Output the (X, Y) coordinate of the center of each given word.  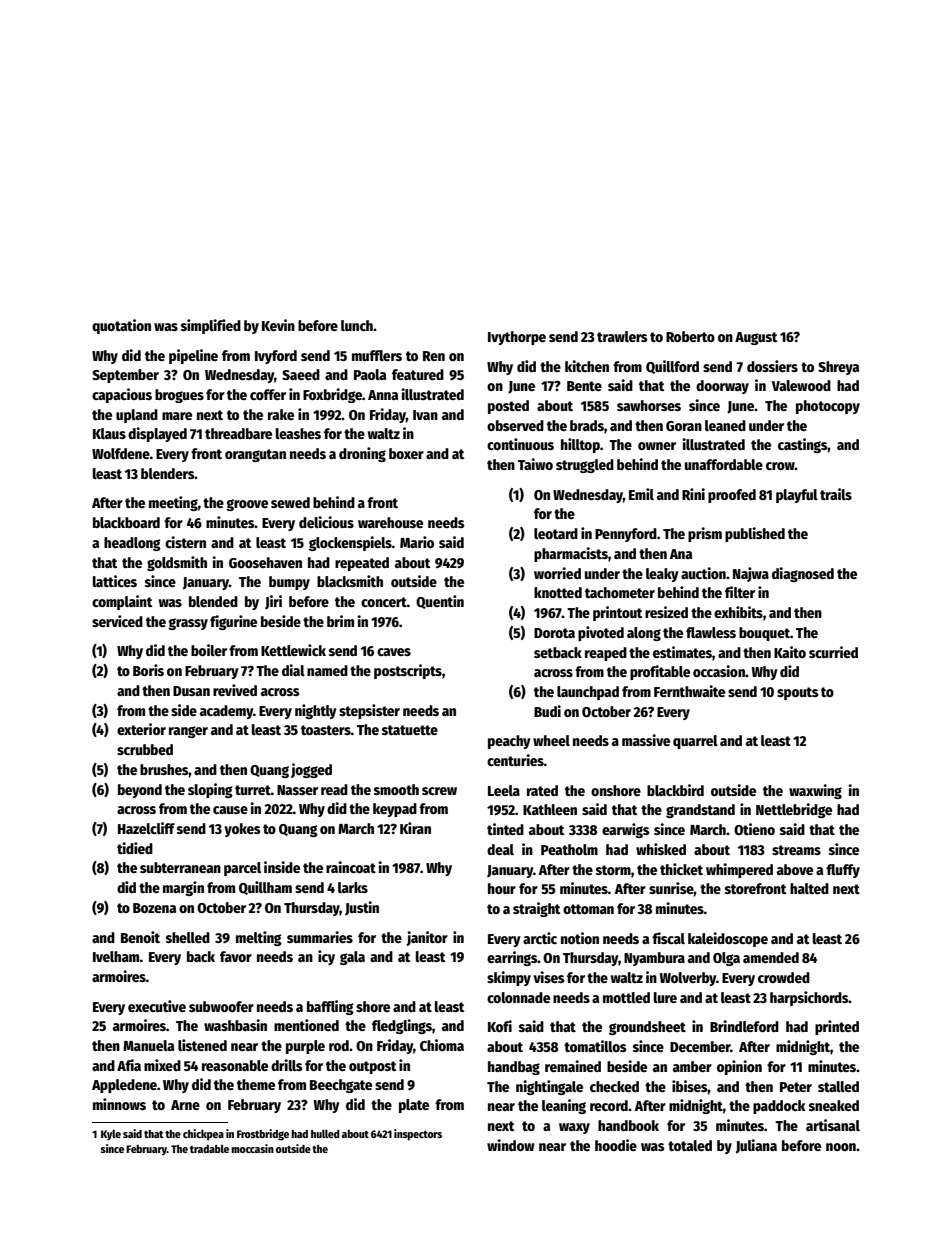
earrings (512, 958)
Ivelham (116, 956)
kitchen (587, 366)
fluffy (843, 871)
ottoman (588, 909)
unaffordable (724, 464)
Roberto (690, 336)
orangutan (255, 455)
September (125, 376)
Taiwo (535, 464)
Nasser (297, 790)
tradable (209, 1148)
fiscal (668, 938)
